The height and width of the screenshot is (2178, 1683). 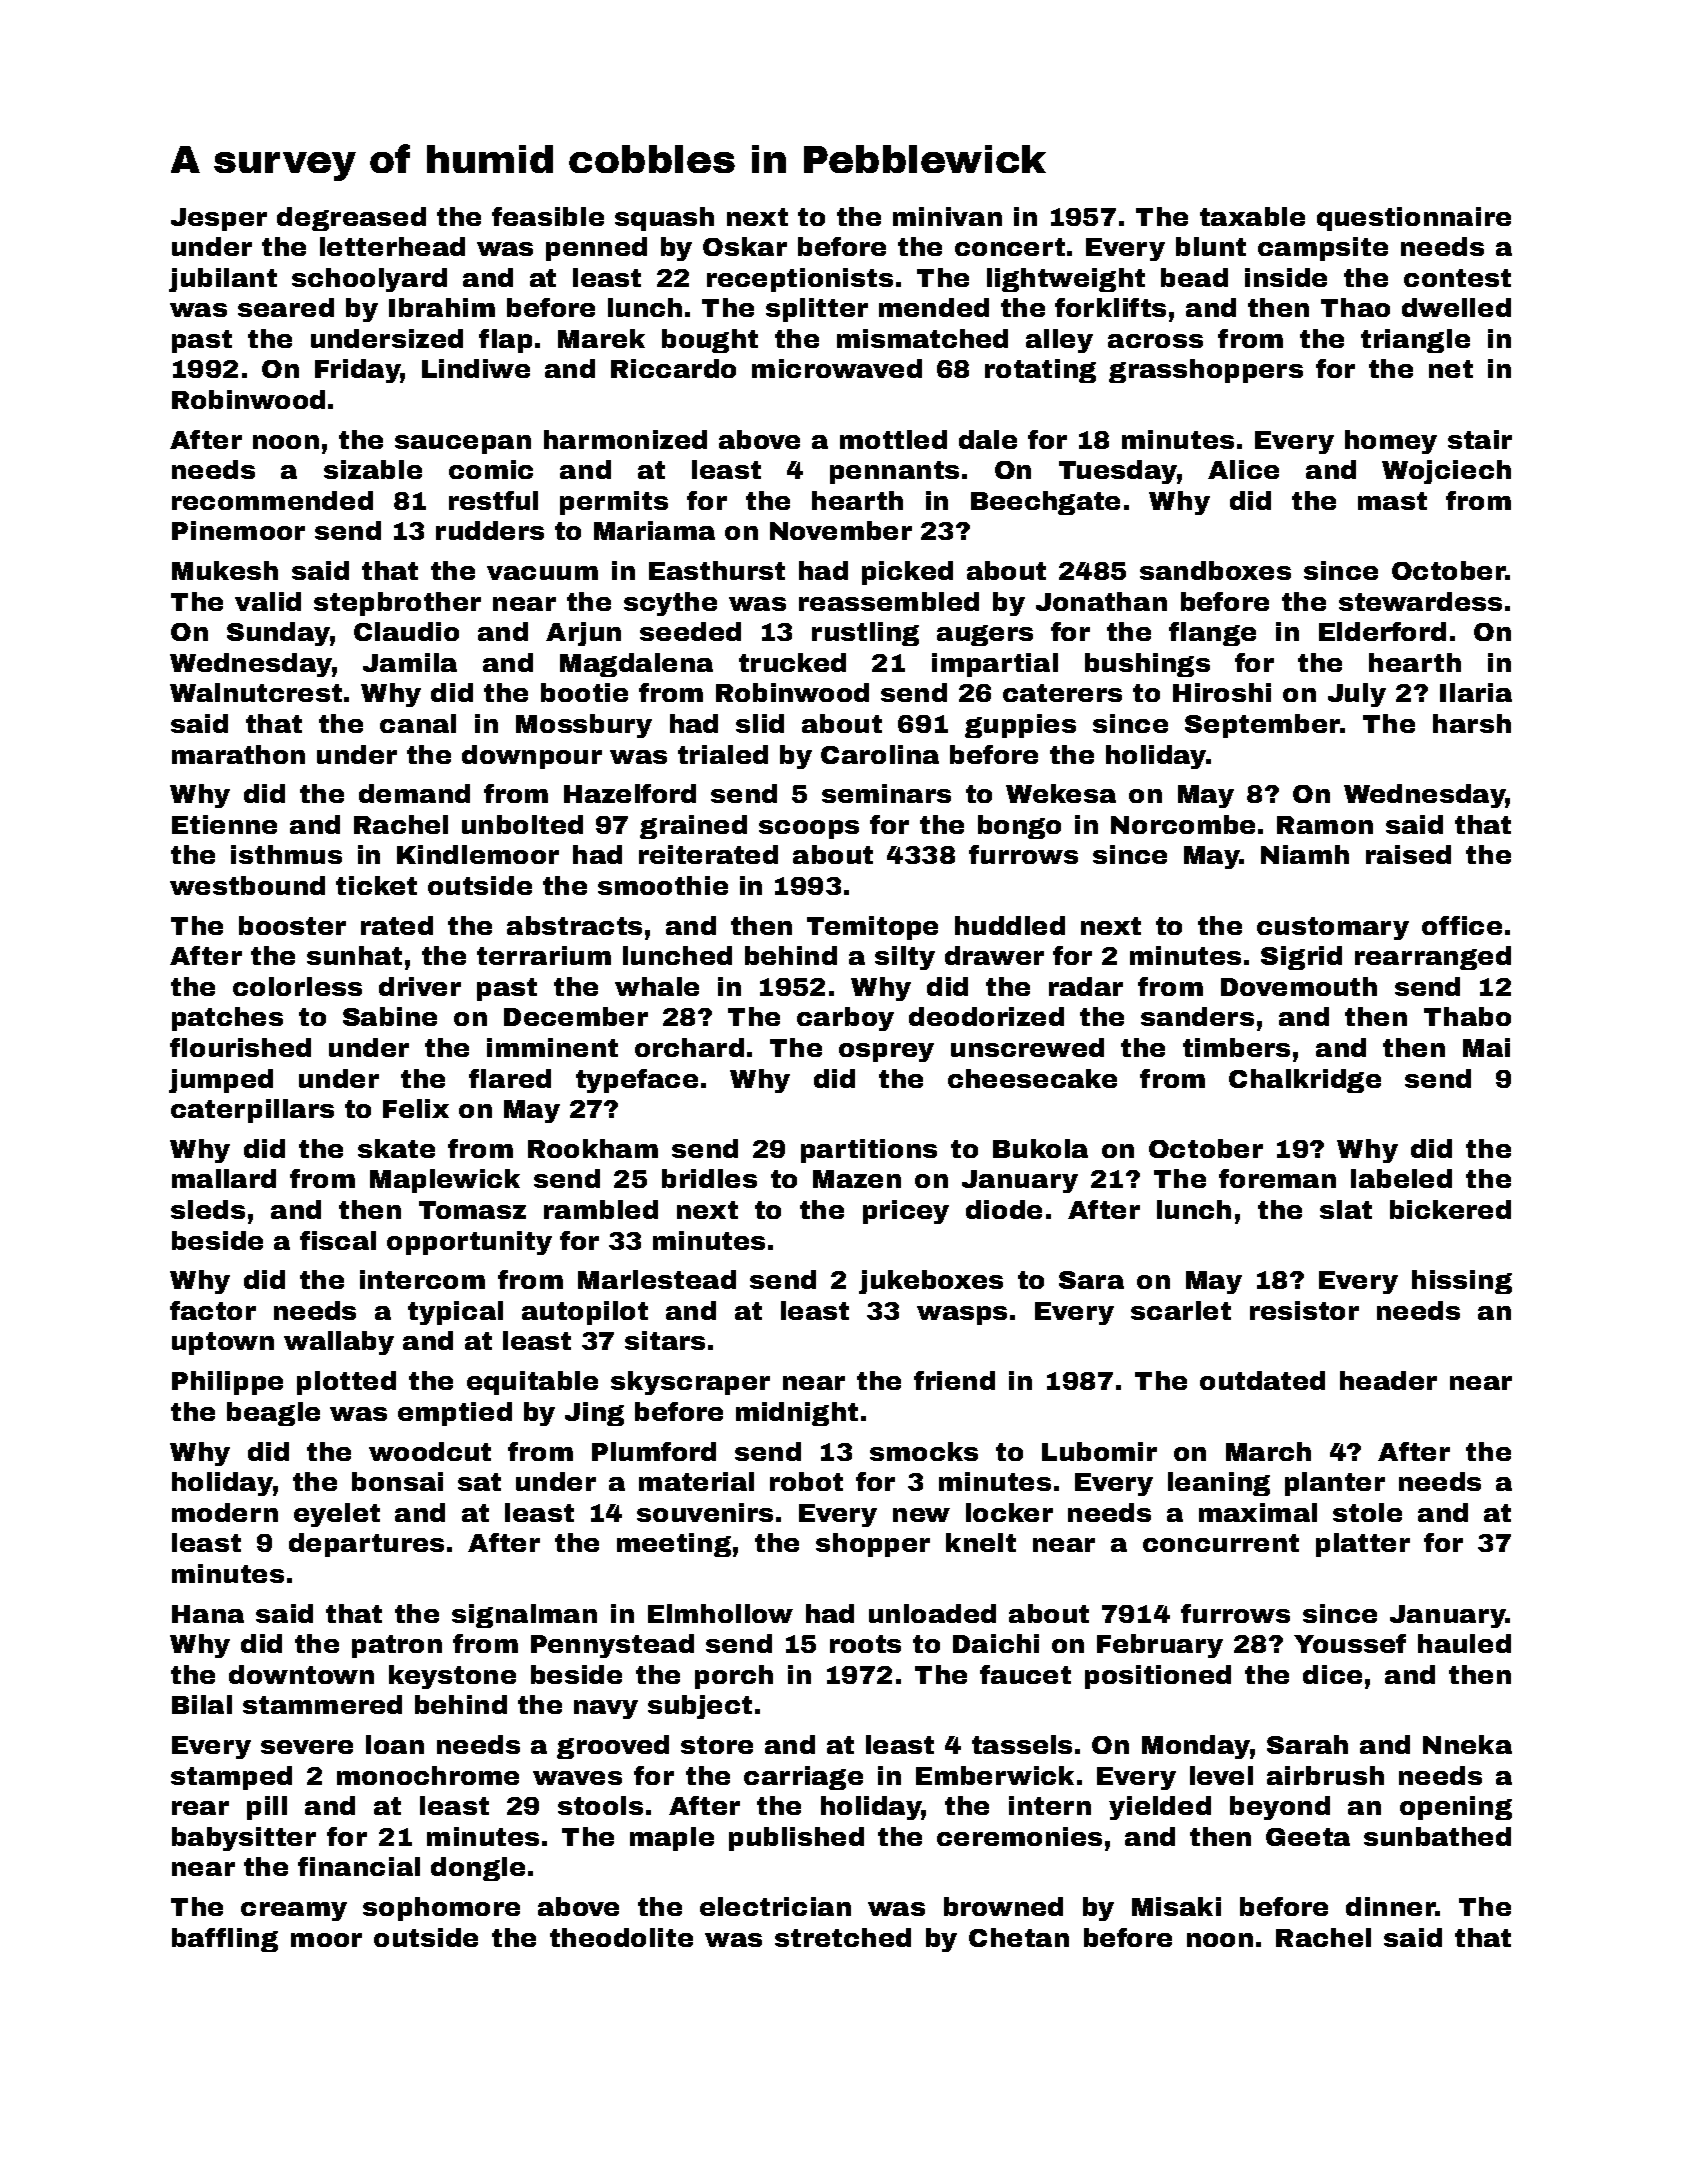 I want to click on babysitter, so click(x=244, y=1839).
